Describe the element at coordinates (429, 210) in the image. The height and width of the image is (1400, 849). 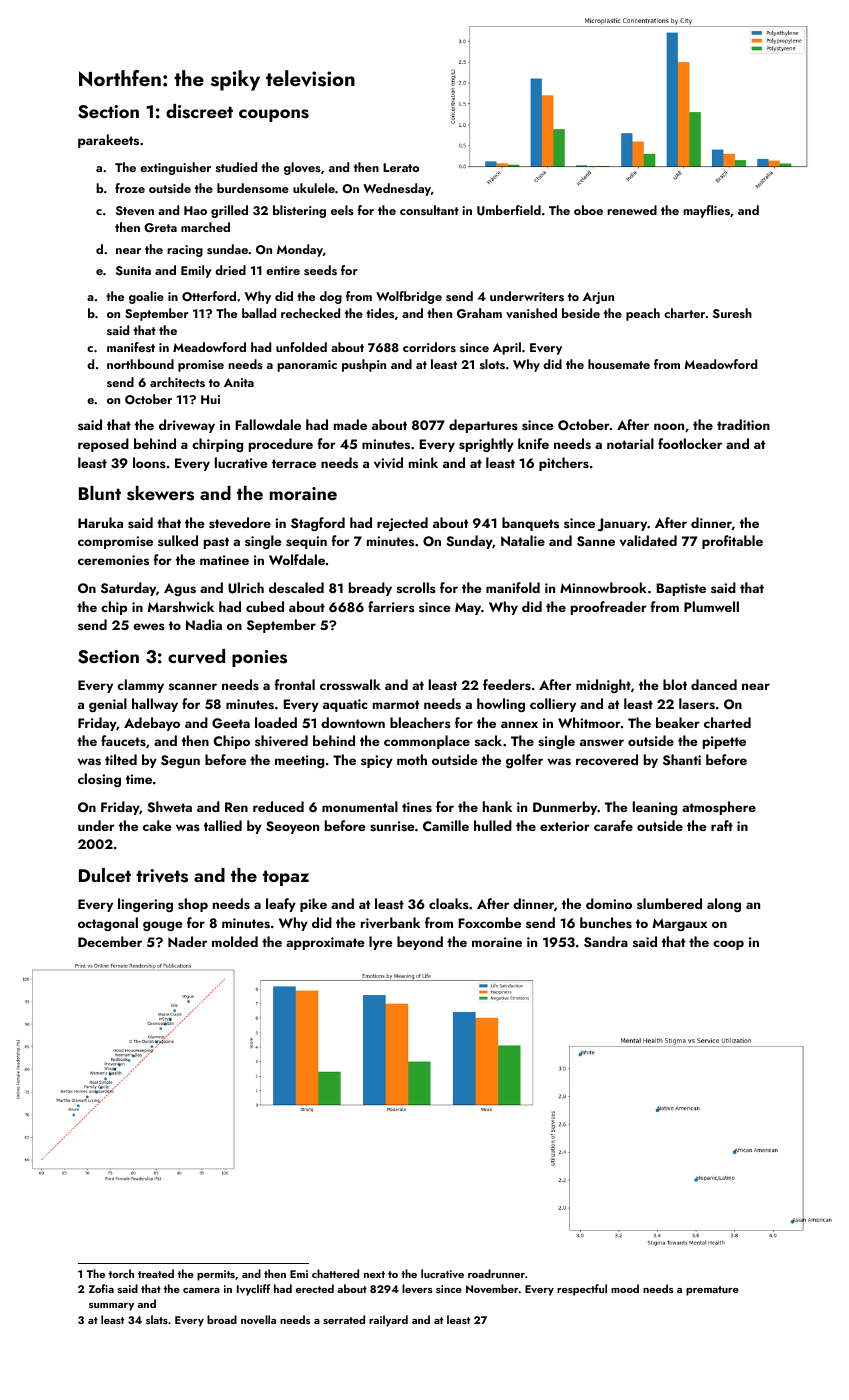
I see `consultant` at that location.
